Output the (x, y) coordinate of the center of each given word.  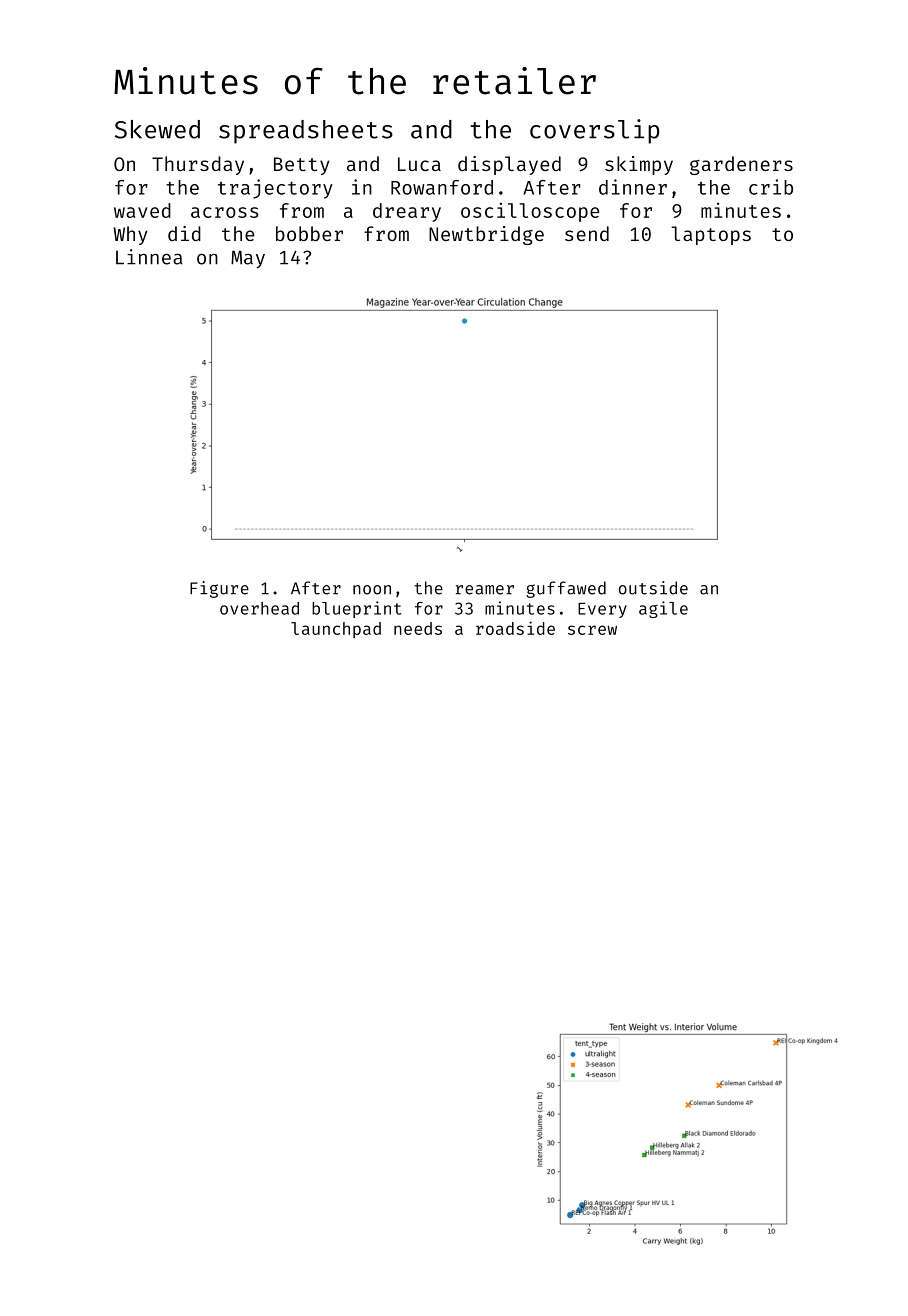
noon (372, 590)
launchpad (336, 630)
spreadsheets (306, 132)
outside (653, 588)
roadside (515, 628)
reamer (485, 590)
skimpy (639, 165)
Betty (301, 166)
